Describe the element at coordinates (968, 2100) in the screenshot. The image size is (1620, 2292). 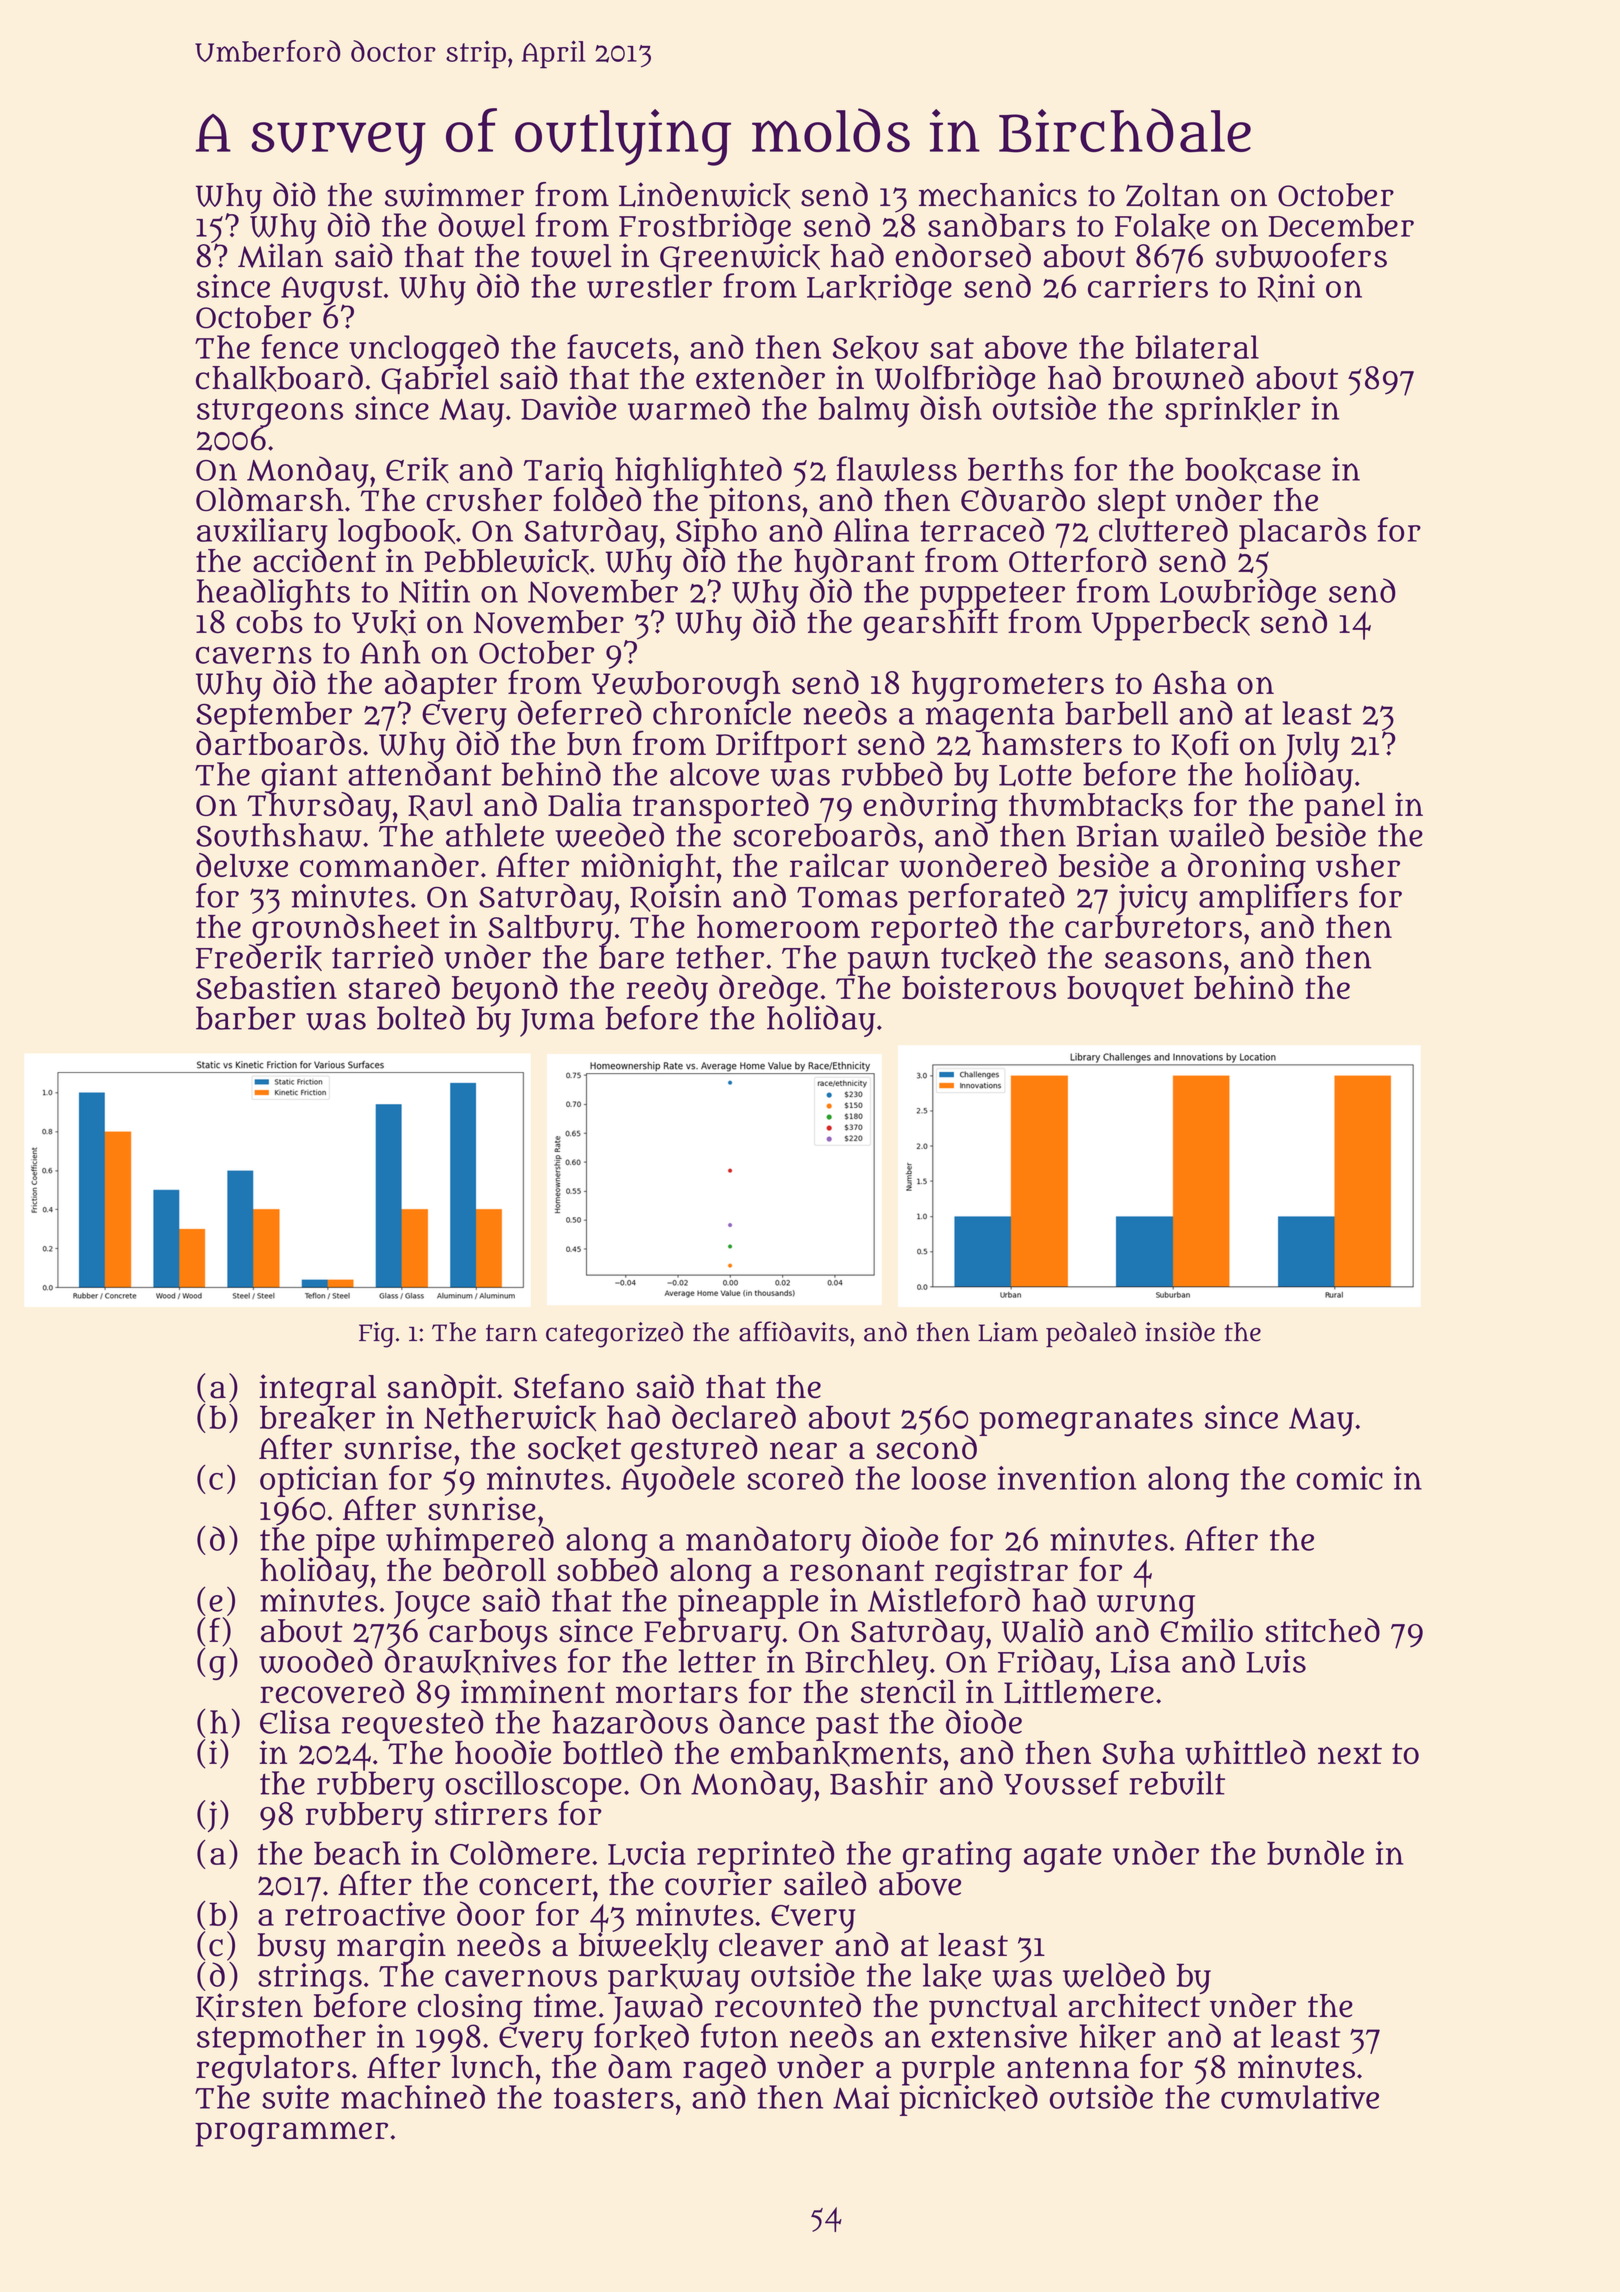
I see `picnicked` at that location.
